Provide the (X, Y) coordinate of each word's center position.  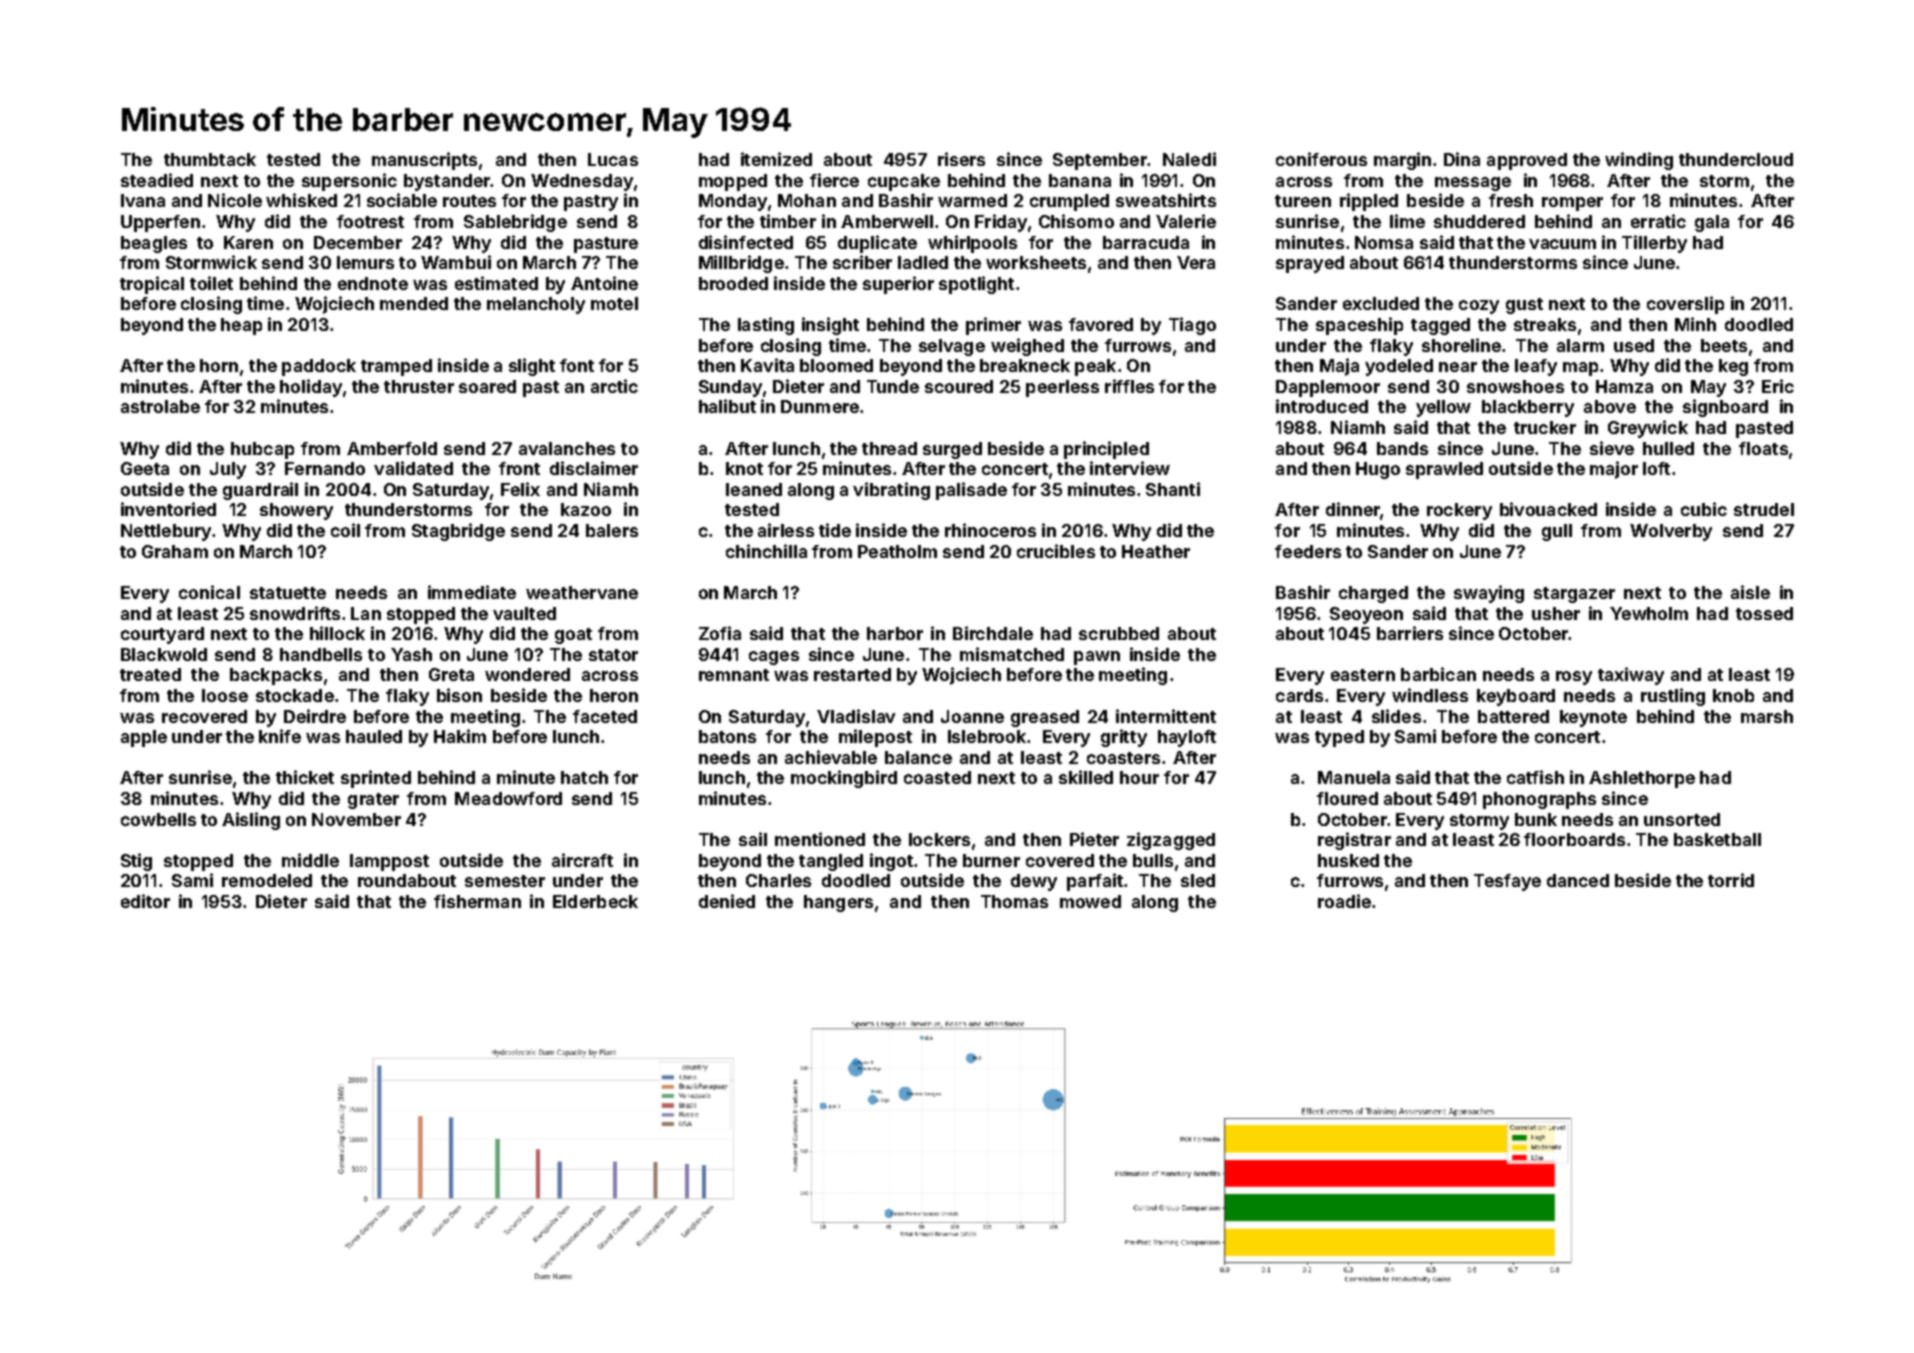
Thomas (1014, 901)
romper (1572, 204)
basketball (1717, 839)
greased (1045, 718)
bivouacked (1548, 509)
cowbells (158, 819)
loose (225, 695)
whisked (301, 200)
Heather (1156, 551)
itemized (776, 159)
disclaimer (594, 468)
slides (1396, 716)
